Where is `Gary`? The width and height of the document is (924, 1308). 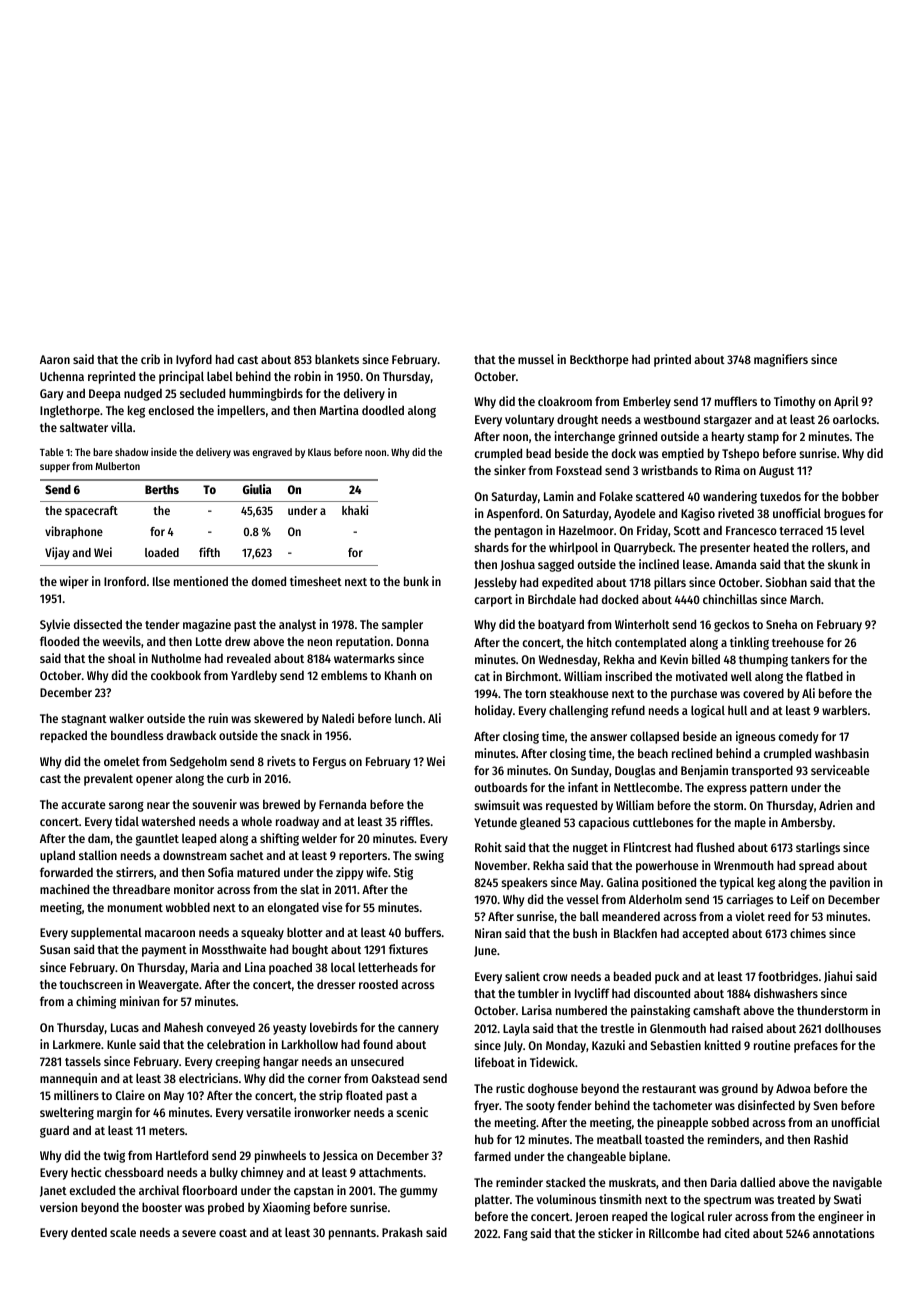 Gary is located at coordinates (51, 395).
